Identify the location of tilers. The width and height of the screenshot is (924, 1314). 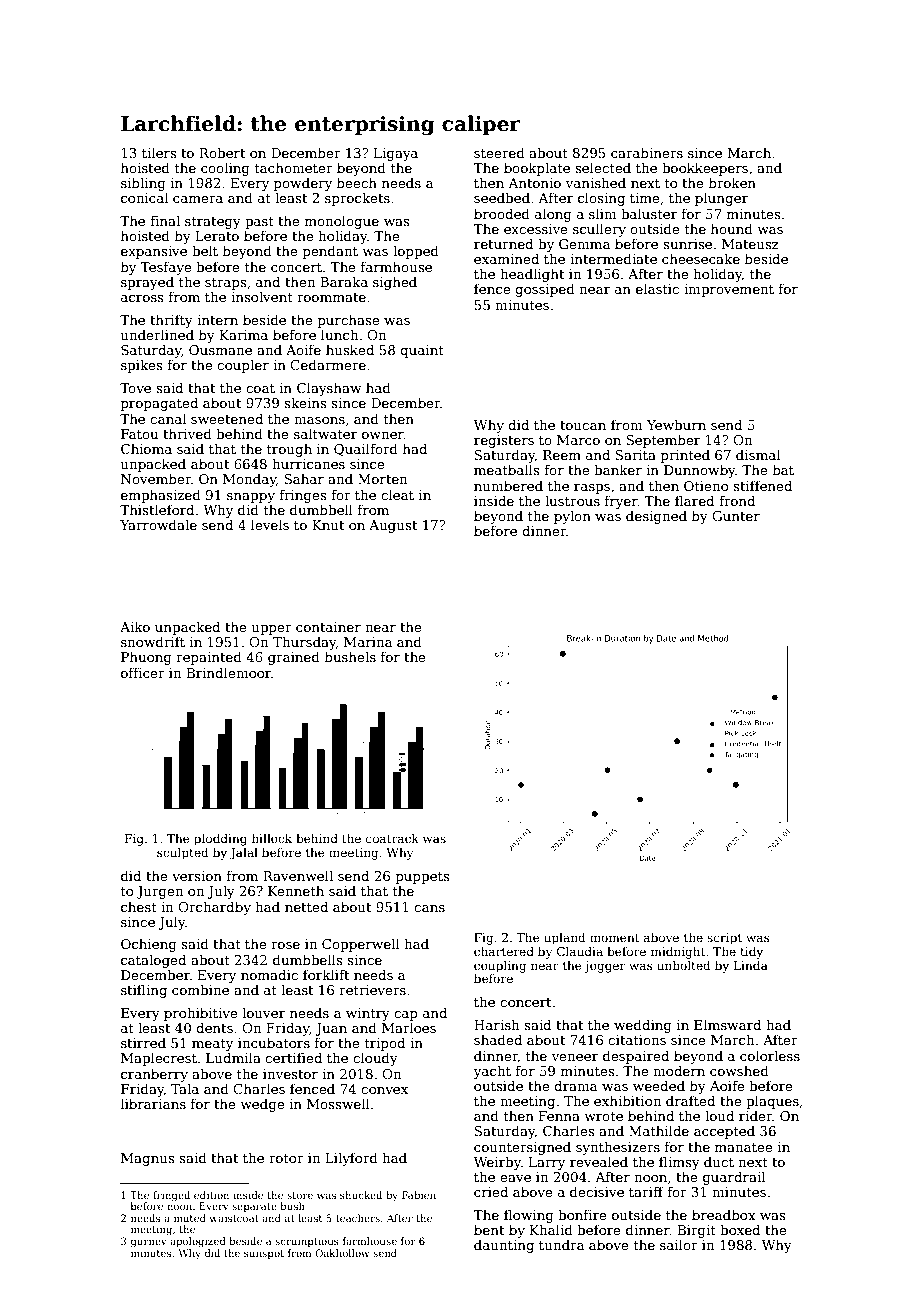
(159, 152).
